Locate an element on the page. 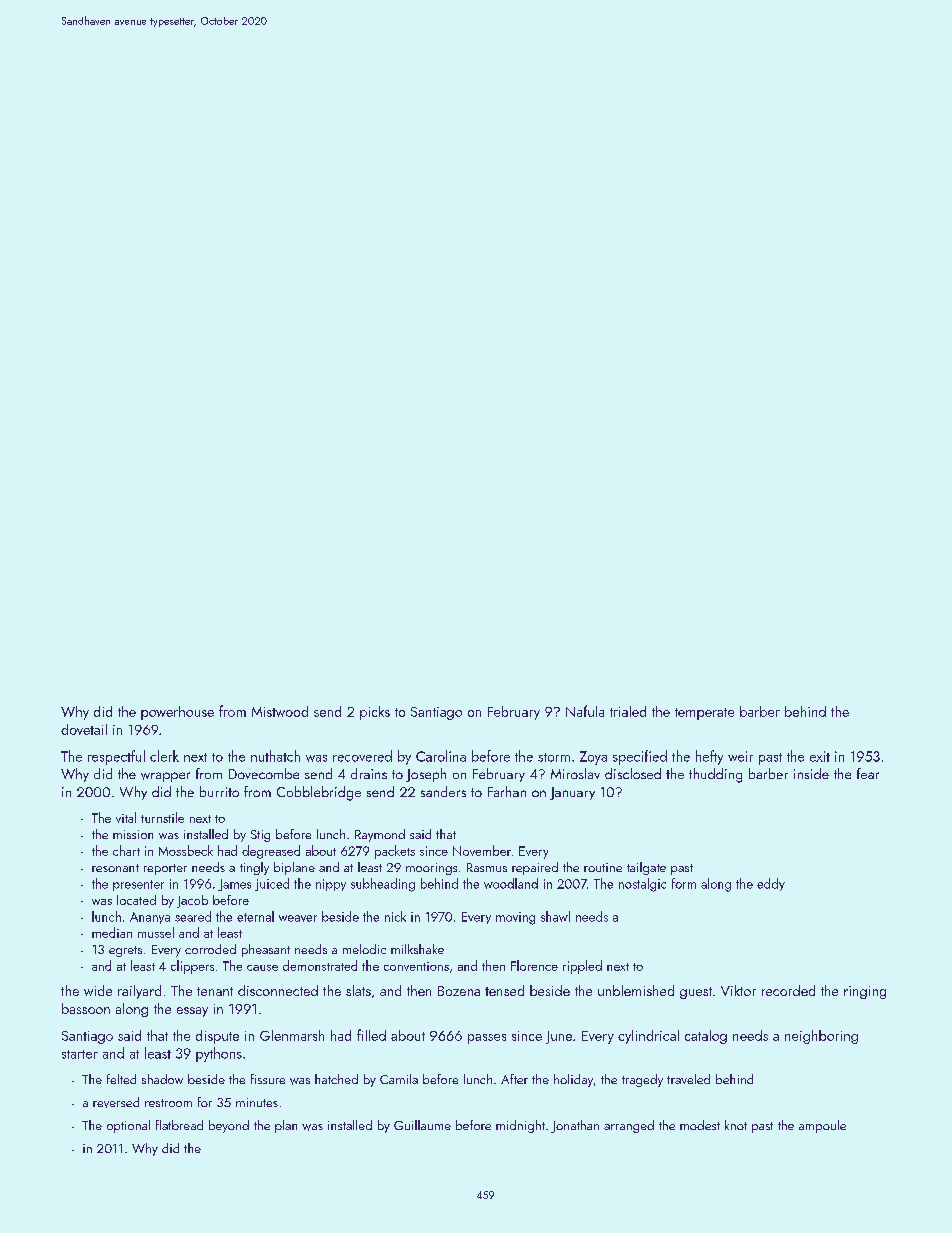  wrapper is located at coordinates (165, 777).
